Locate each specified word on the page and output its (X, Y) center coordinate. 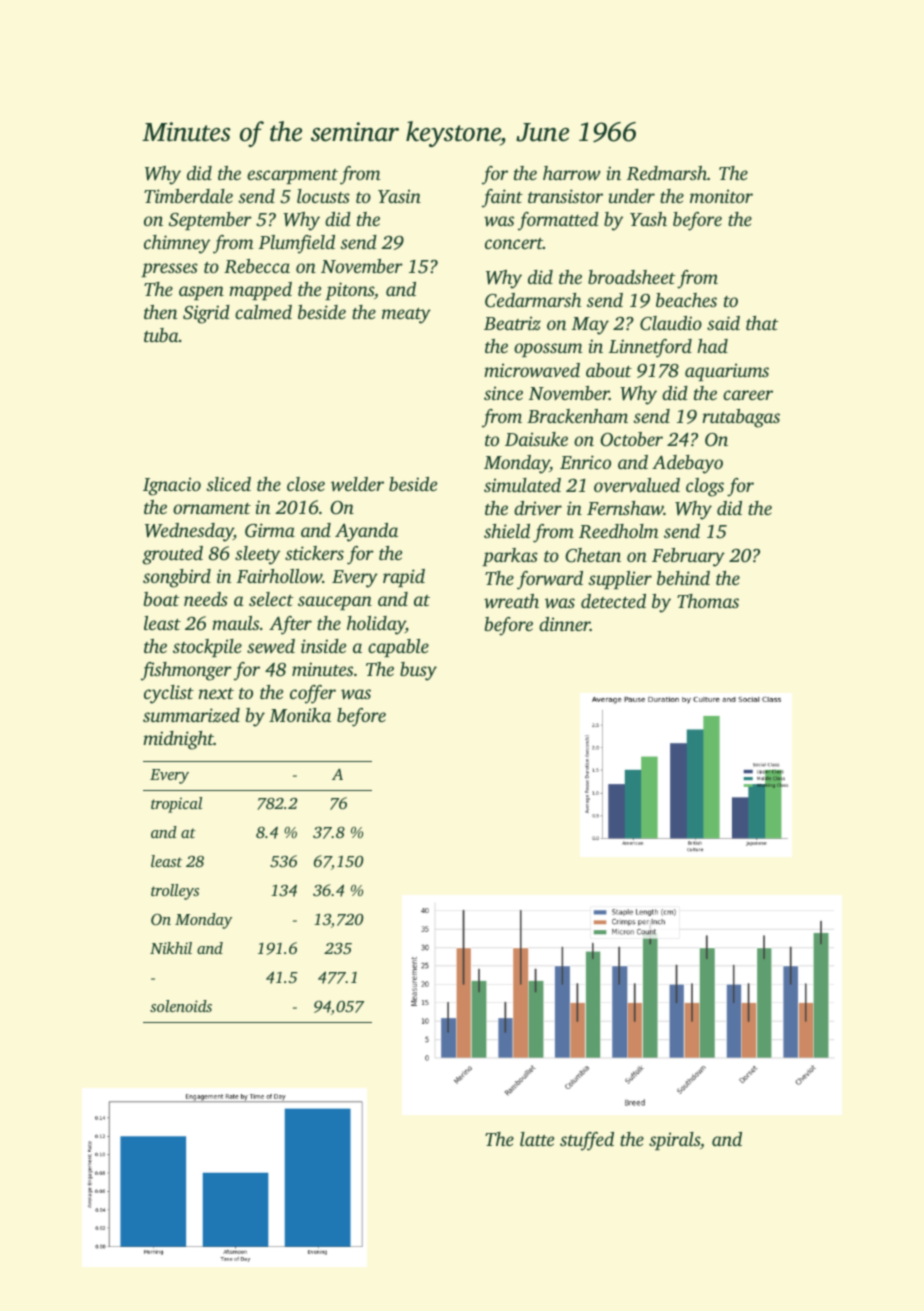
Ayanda (366, 532)
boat (161, 599)
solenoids (181, 1006)
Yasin (399, 196)
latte (537, 1139)
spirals (674, 1141)
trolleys (175, 892)
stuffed (587, 1141)
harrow (572, 173)
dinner (564, 624)
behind (683, 578)
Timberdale (188, 196)
